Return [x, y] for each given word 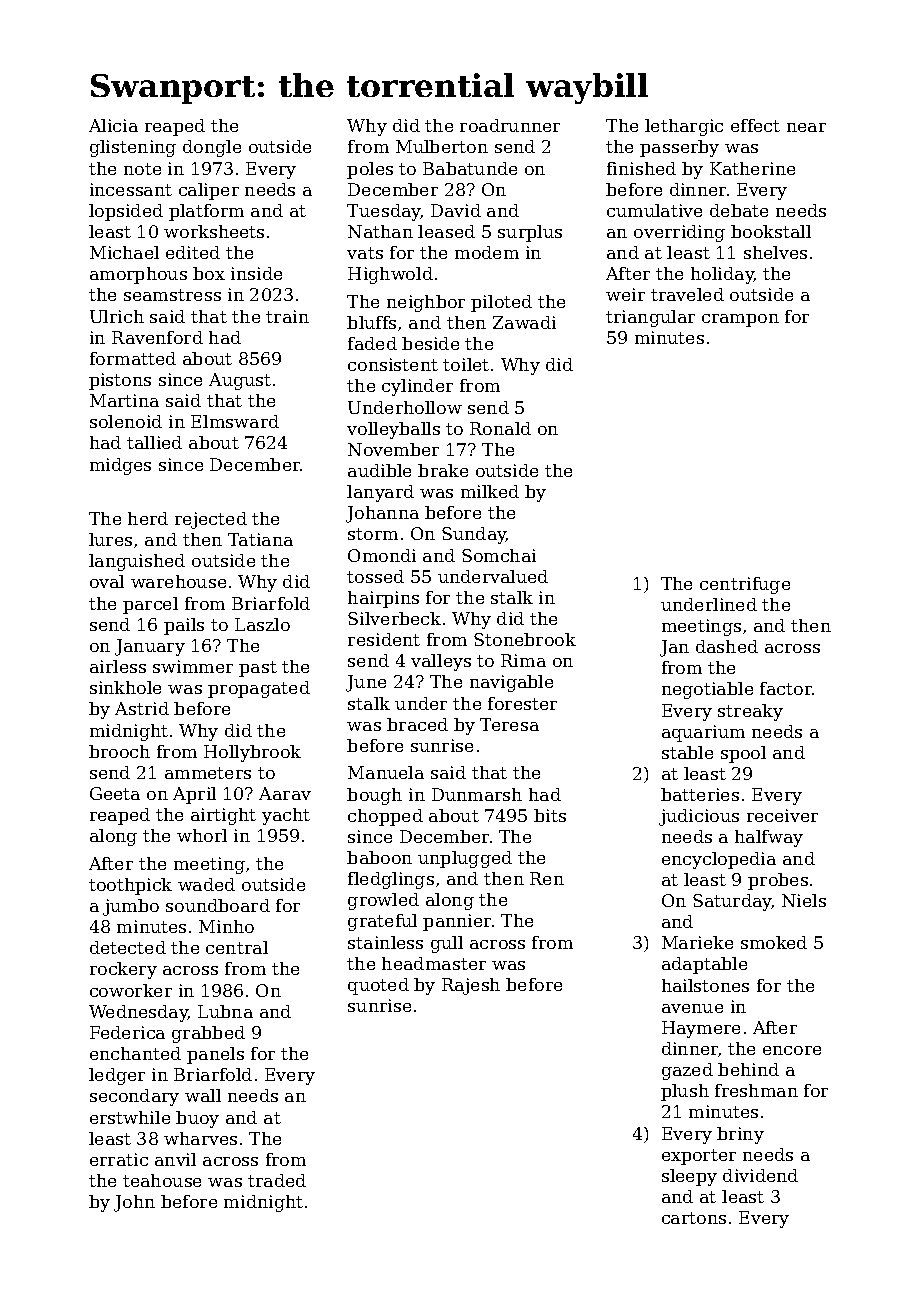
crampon [740, 320]
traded [277, 1180]
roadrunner [510, 125]
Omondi [382, 555]
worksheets [214, 231]
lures [110, 539]
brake [443, 470]
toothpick [130, 886]
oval [107, 581]
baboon [379, 857]
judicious [699, 817]
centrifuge [745, 585]
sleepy [689, 1177]
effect [755, 125]
